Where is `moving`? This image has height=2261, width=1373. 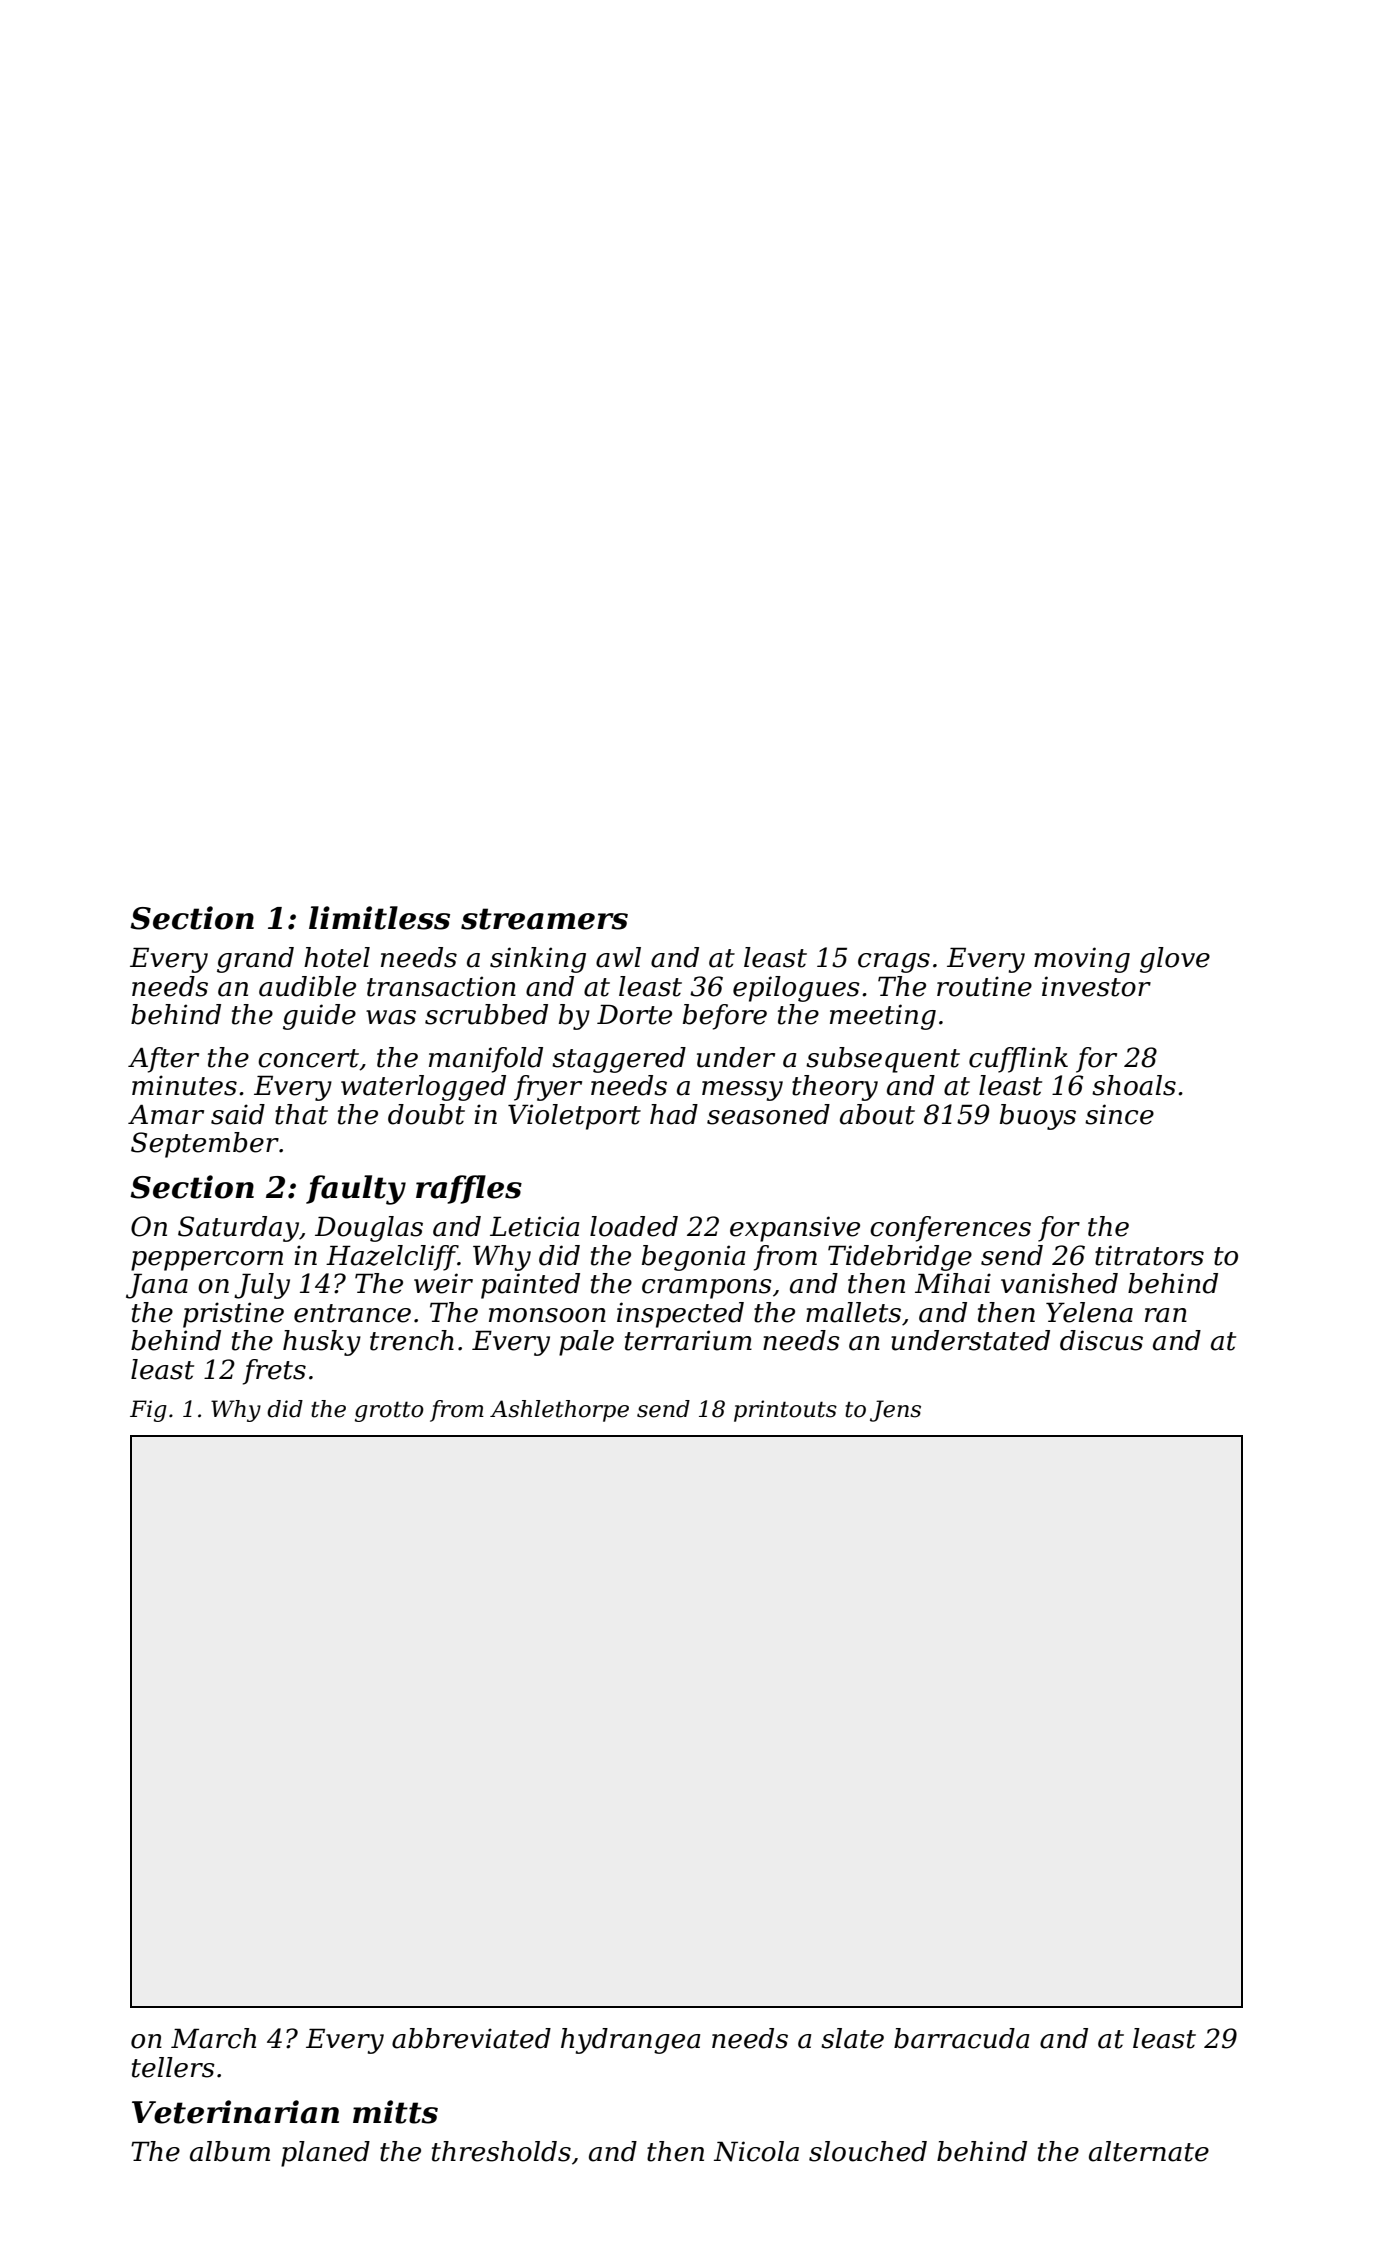
moving is located at coordinates (1082, 960).
